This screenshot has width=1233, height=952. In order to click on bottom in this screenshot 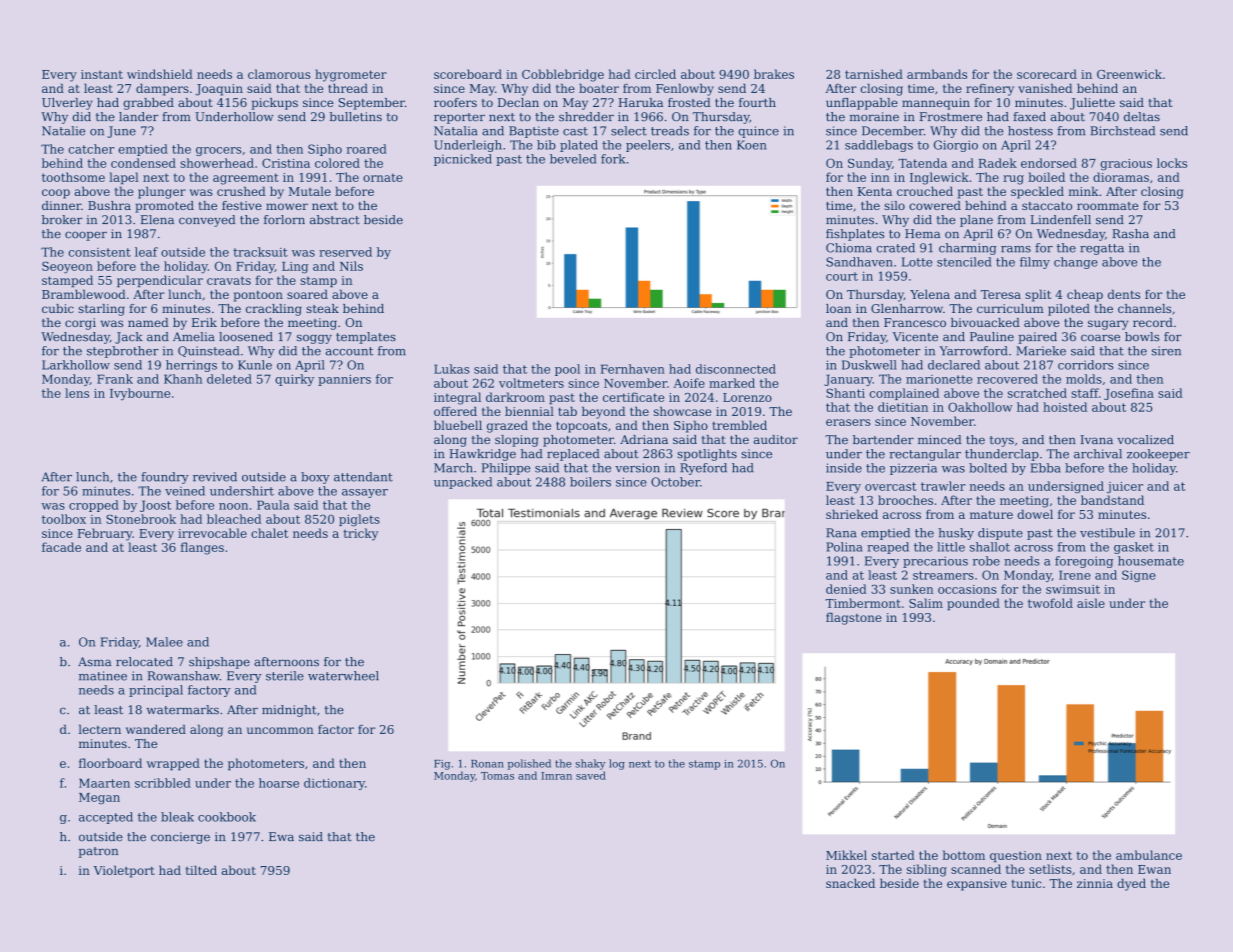, I will do `click(963, 855)`.
